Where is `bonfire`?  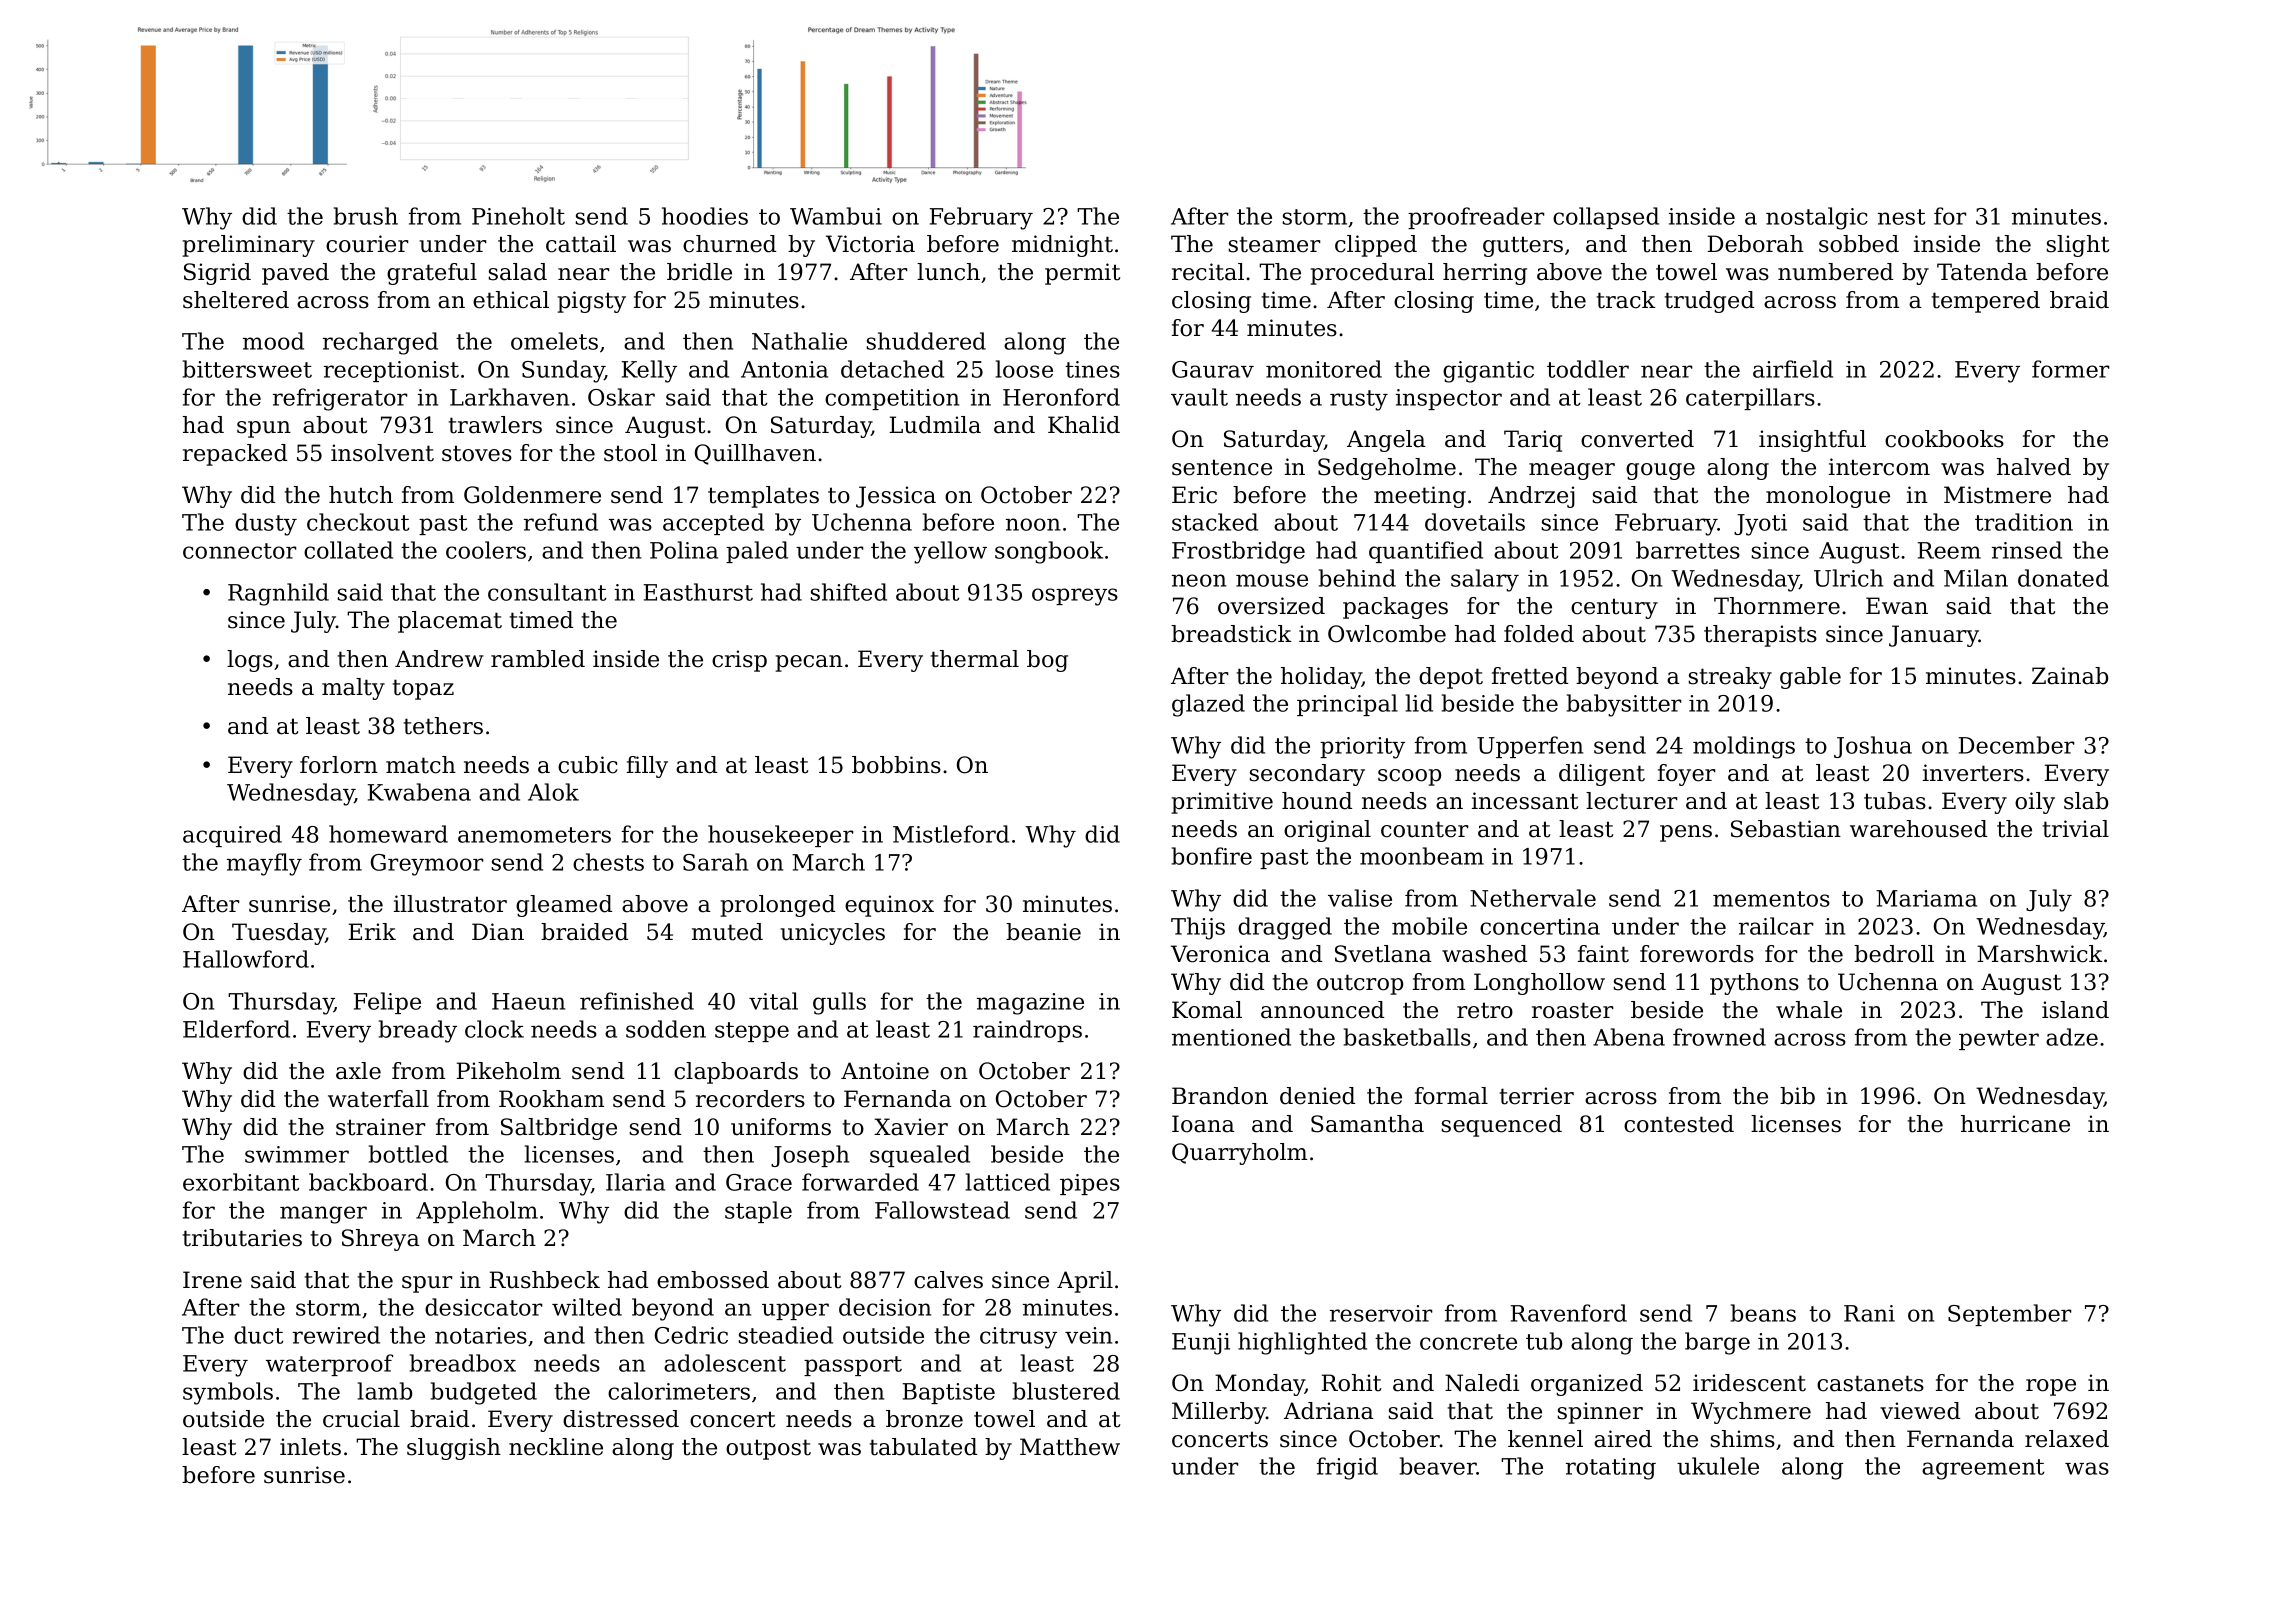 bonfire is located at coordinates (1212, 856).
